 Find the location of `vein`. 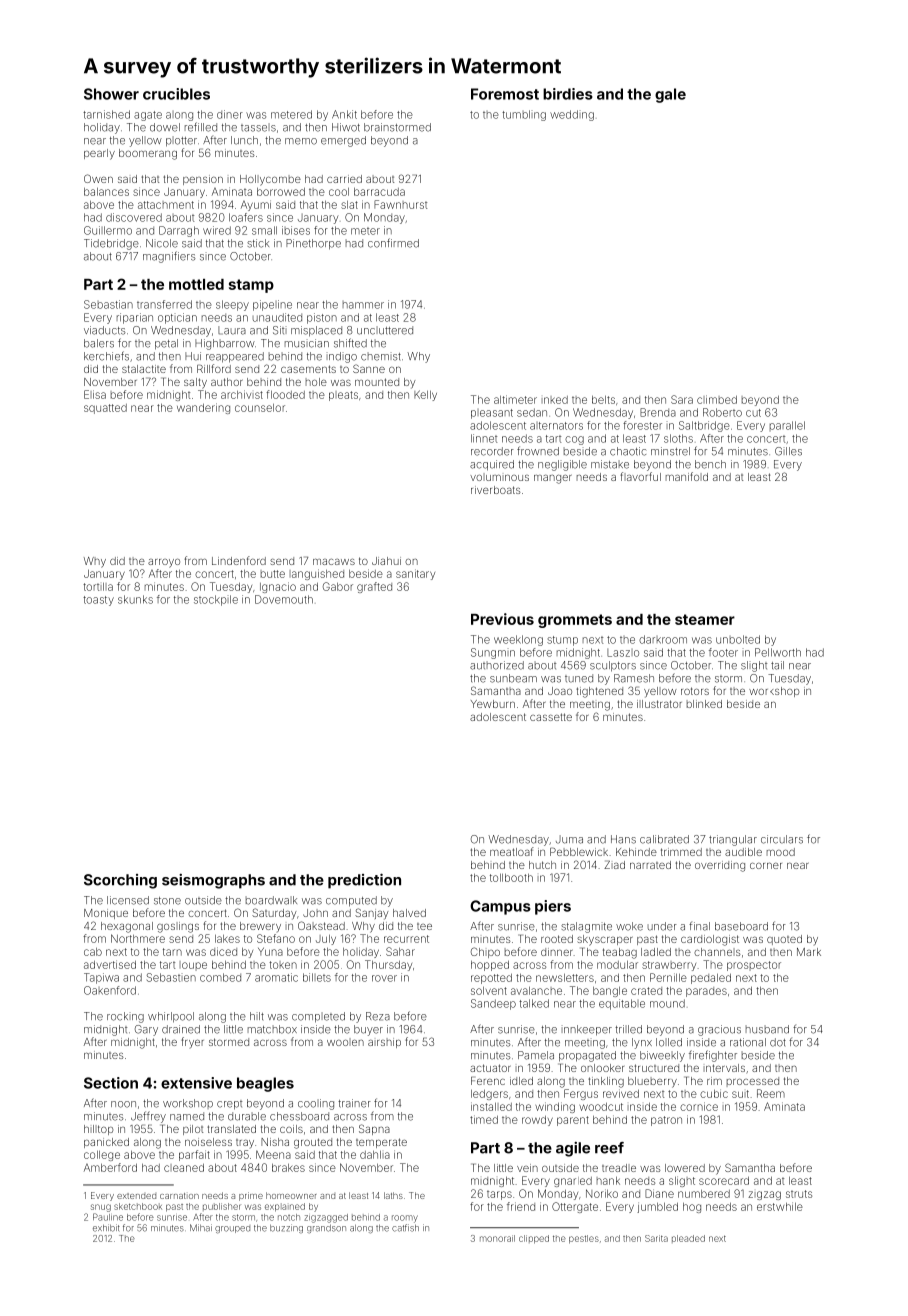

vein is located at coordinates (527, 1168).
